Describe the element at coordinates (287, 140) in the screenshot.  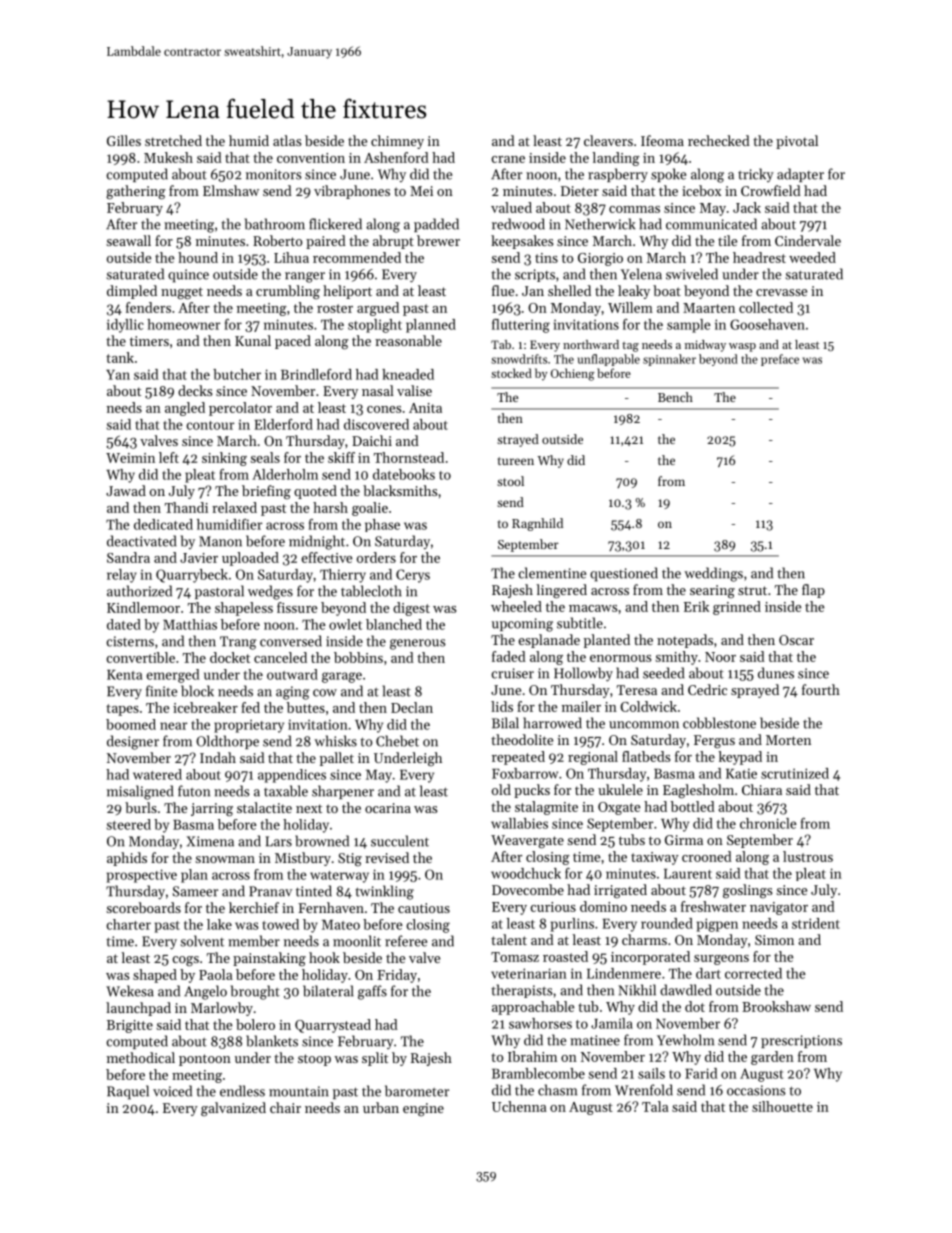
I see `atlas` at that location.
